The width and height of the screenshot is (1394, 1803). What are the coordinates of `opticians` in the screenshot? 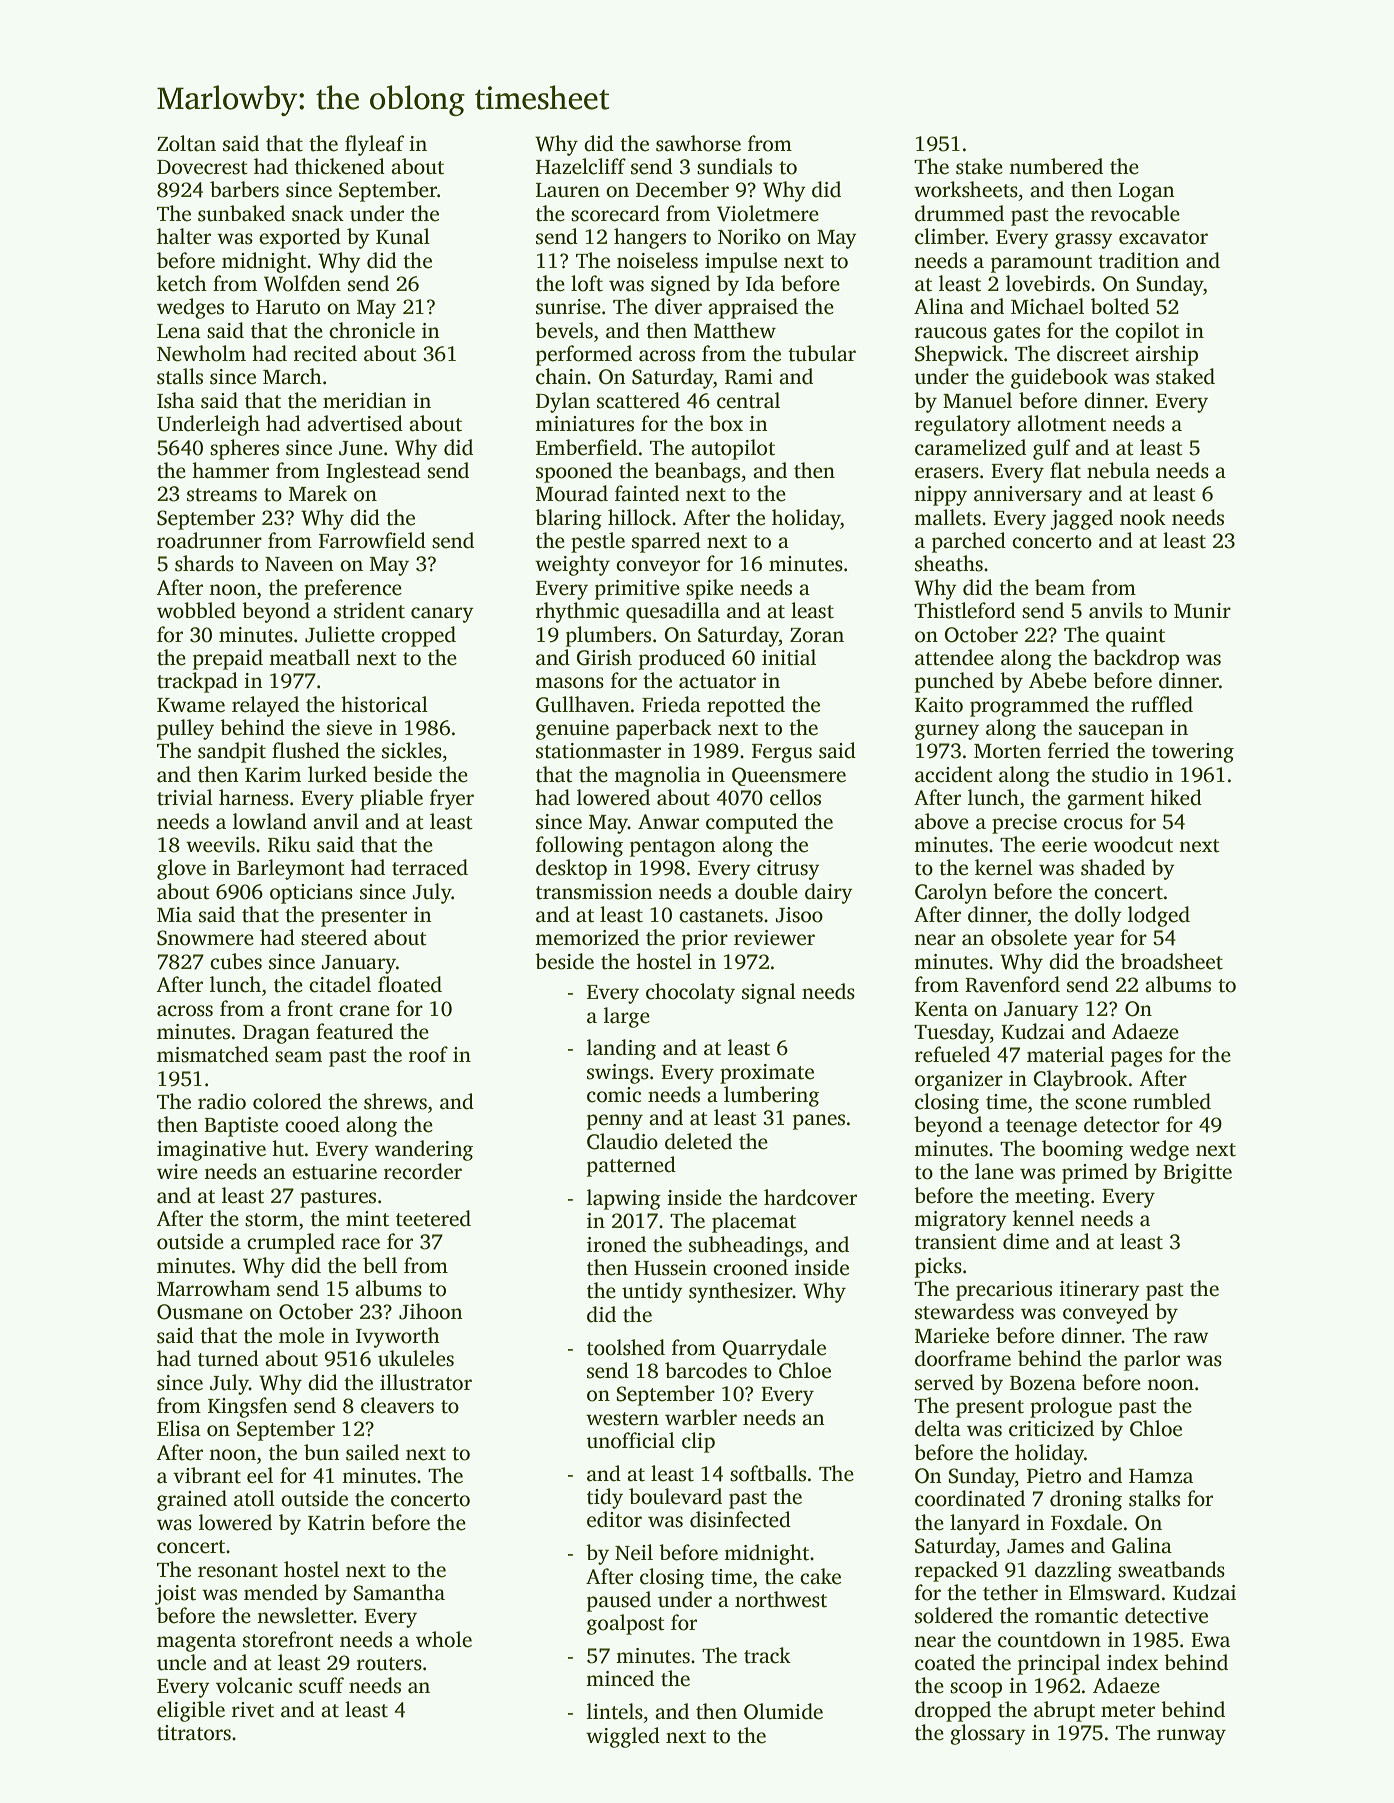 It's located at (311, 894).
